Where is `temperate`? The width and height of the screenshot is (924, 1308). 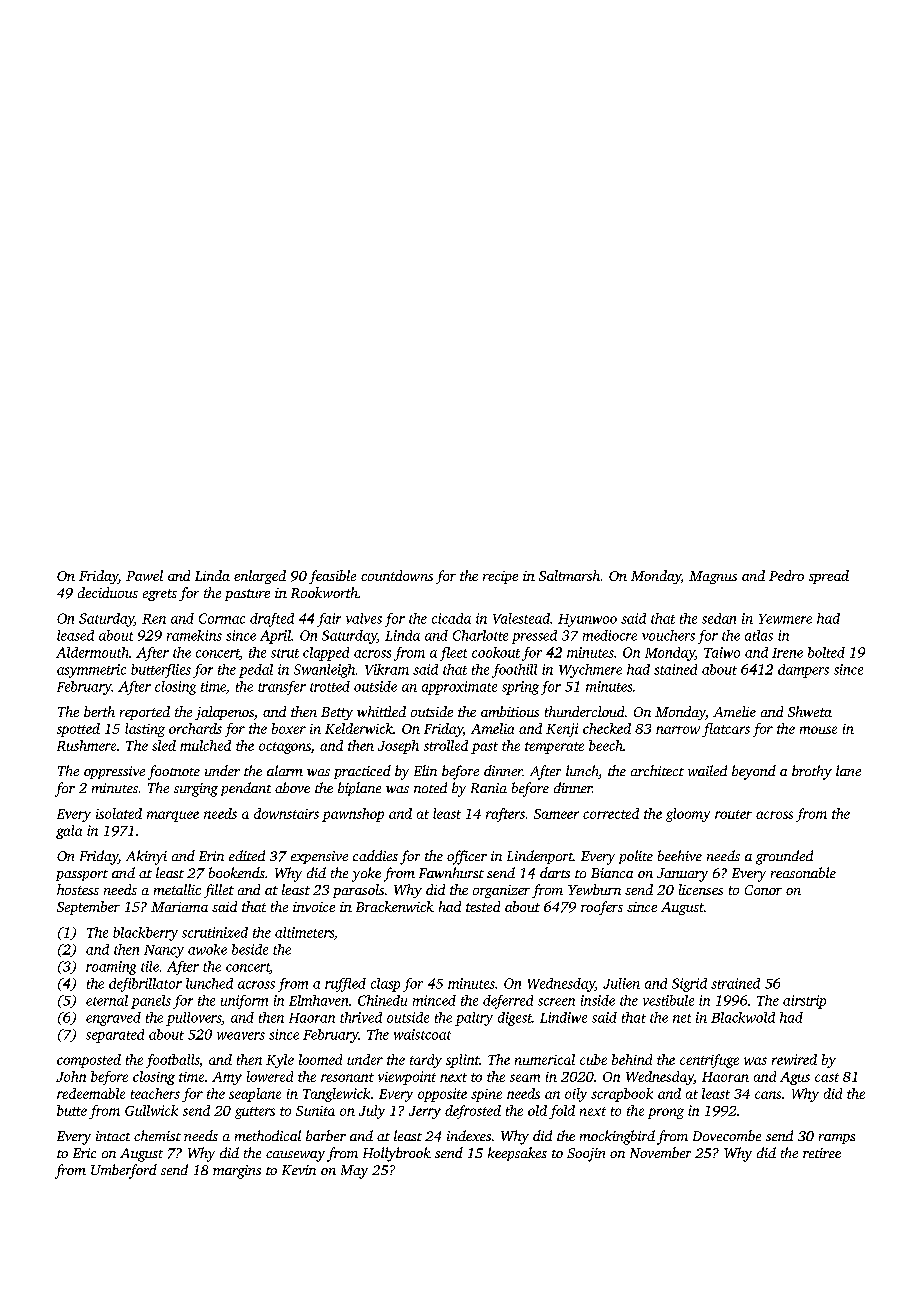
temperate is located at coordinates (554, 748).
